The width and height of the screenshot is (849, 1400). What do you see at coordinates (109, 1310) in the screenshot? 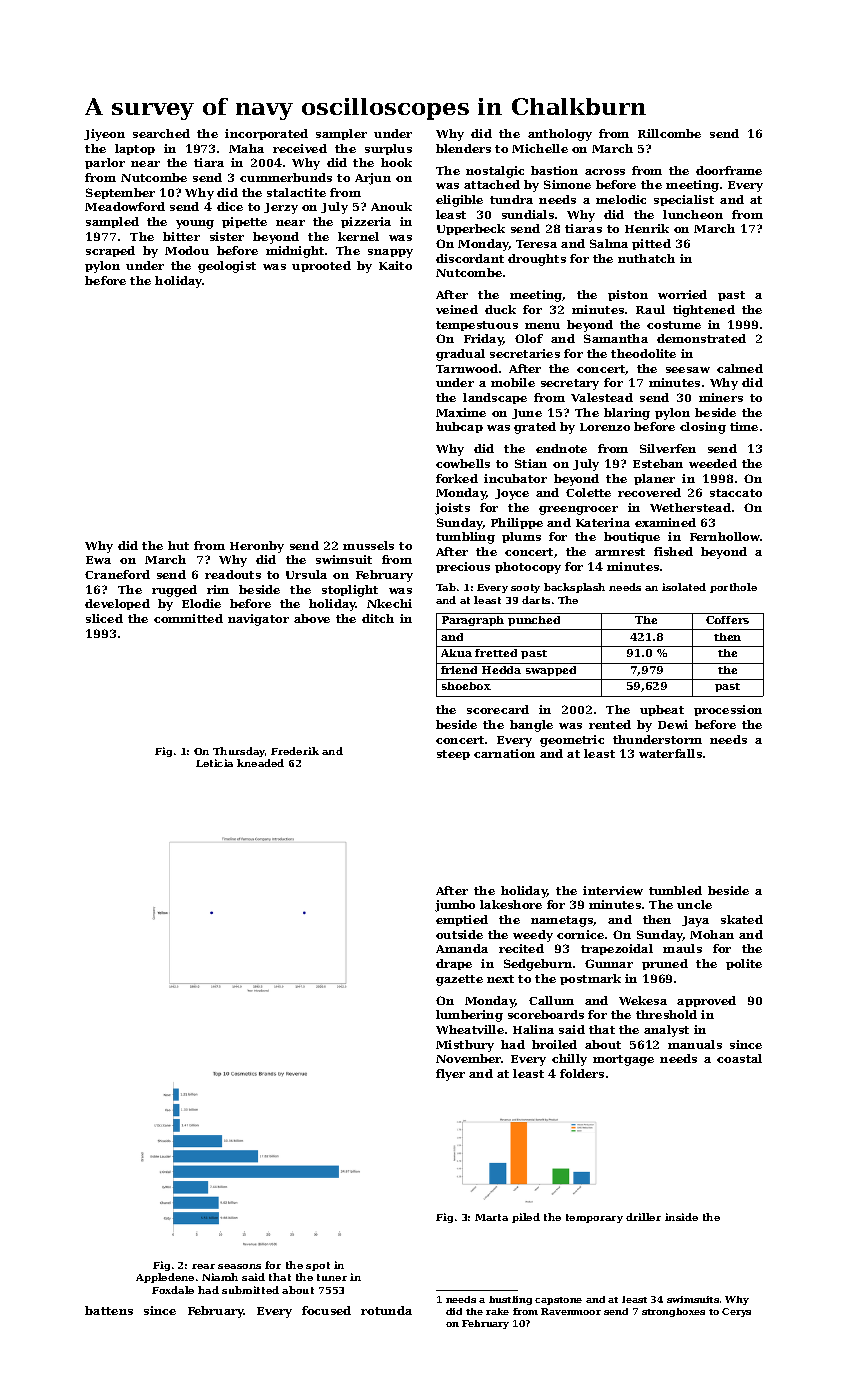
I see `battens` at bounding box center [109, 1310].
